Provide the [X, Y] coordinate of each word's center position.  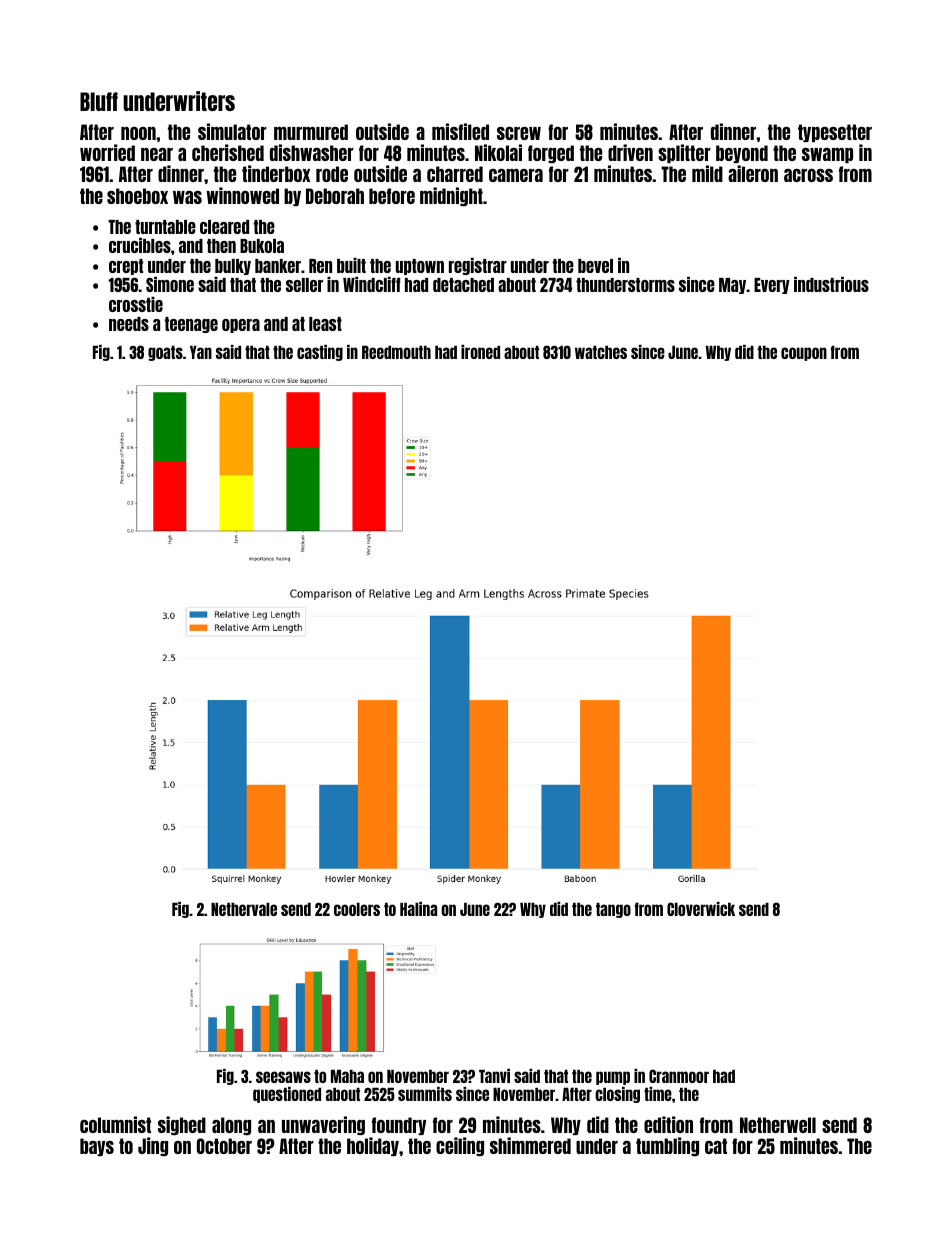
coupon [804, 354]
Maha [347, 1076]
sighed [182, 1126]
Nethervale [244, 909]
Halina [418, 909]
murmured [311, 132]
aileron [753, 173]
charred [455, 174]
